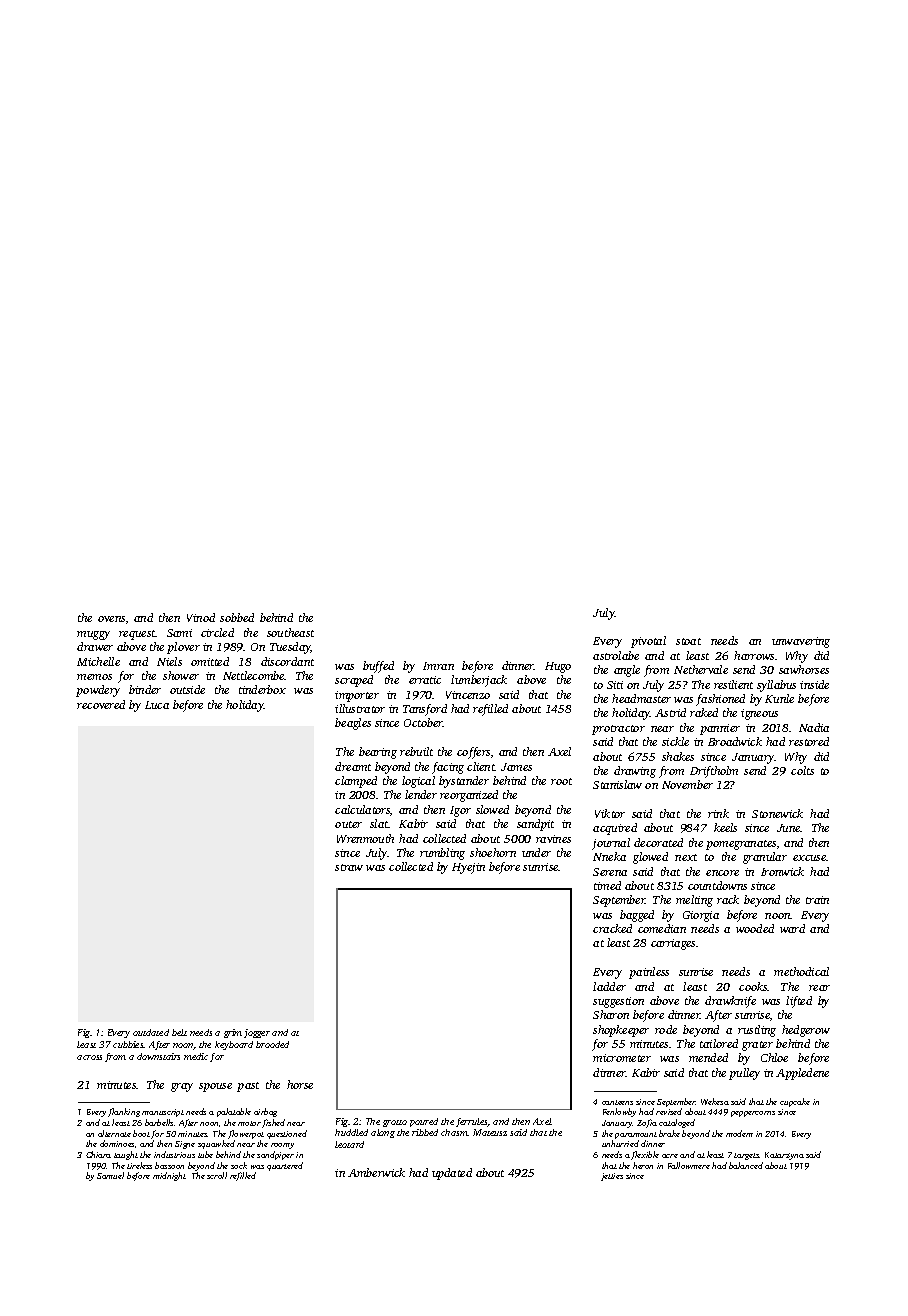 This page has height=1316, width=908. What do you see at coordinates (272, 1044) in the page?
I see `brooded` at bounding box center [272, 1044].
